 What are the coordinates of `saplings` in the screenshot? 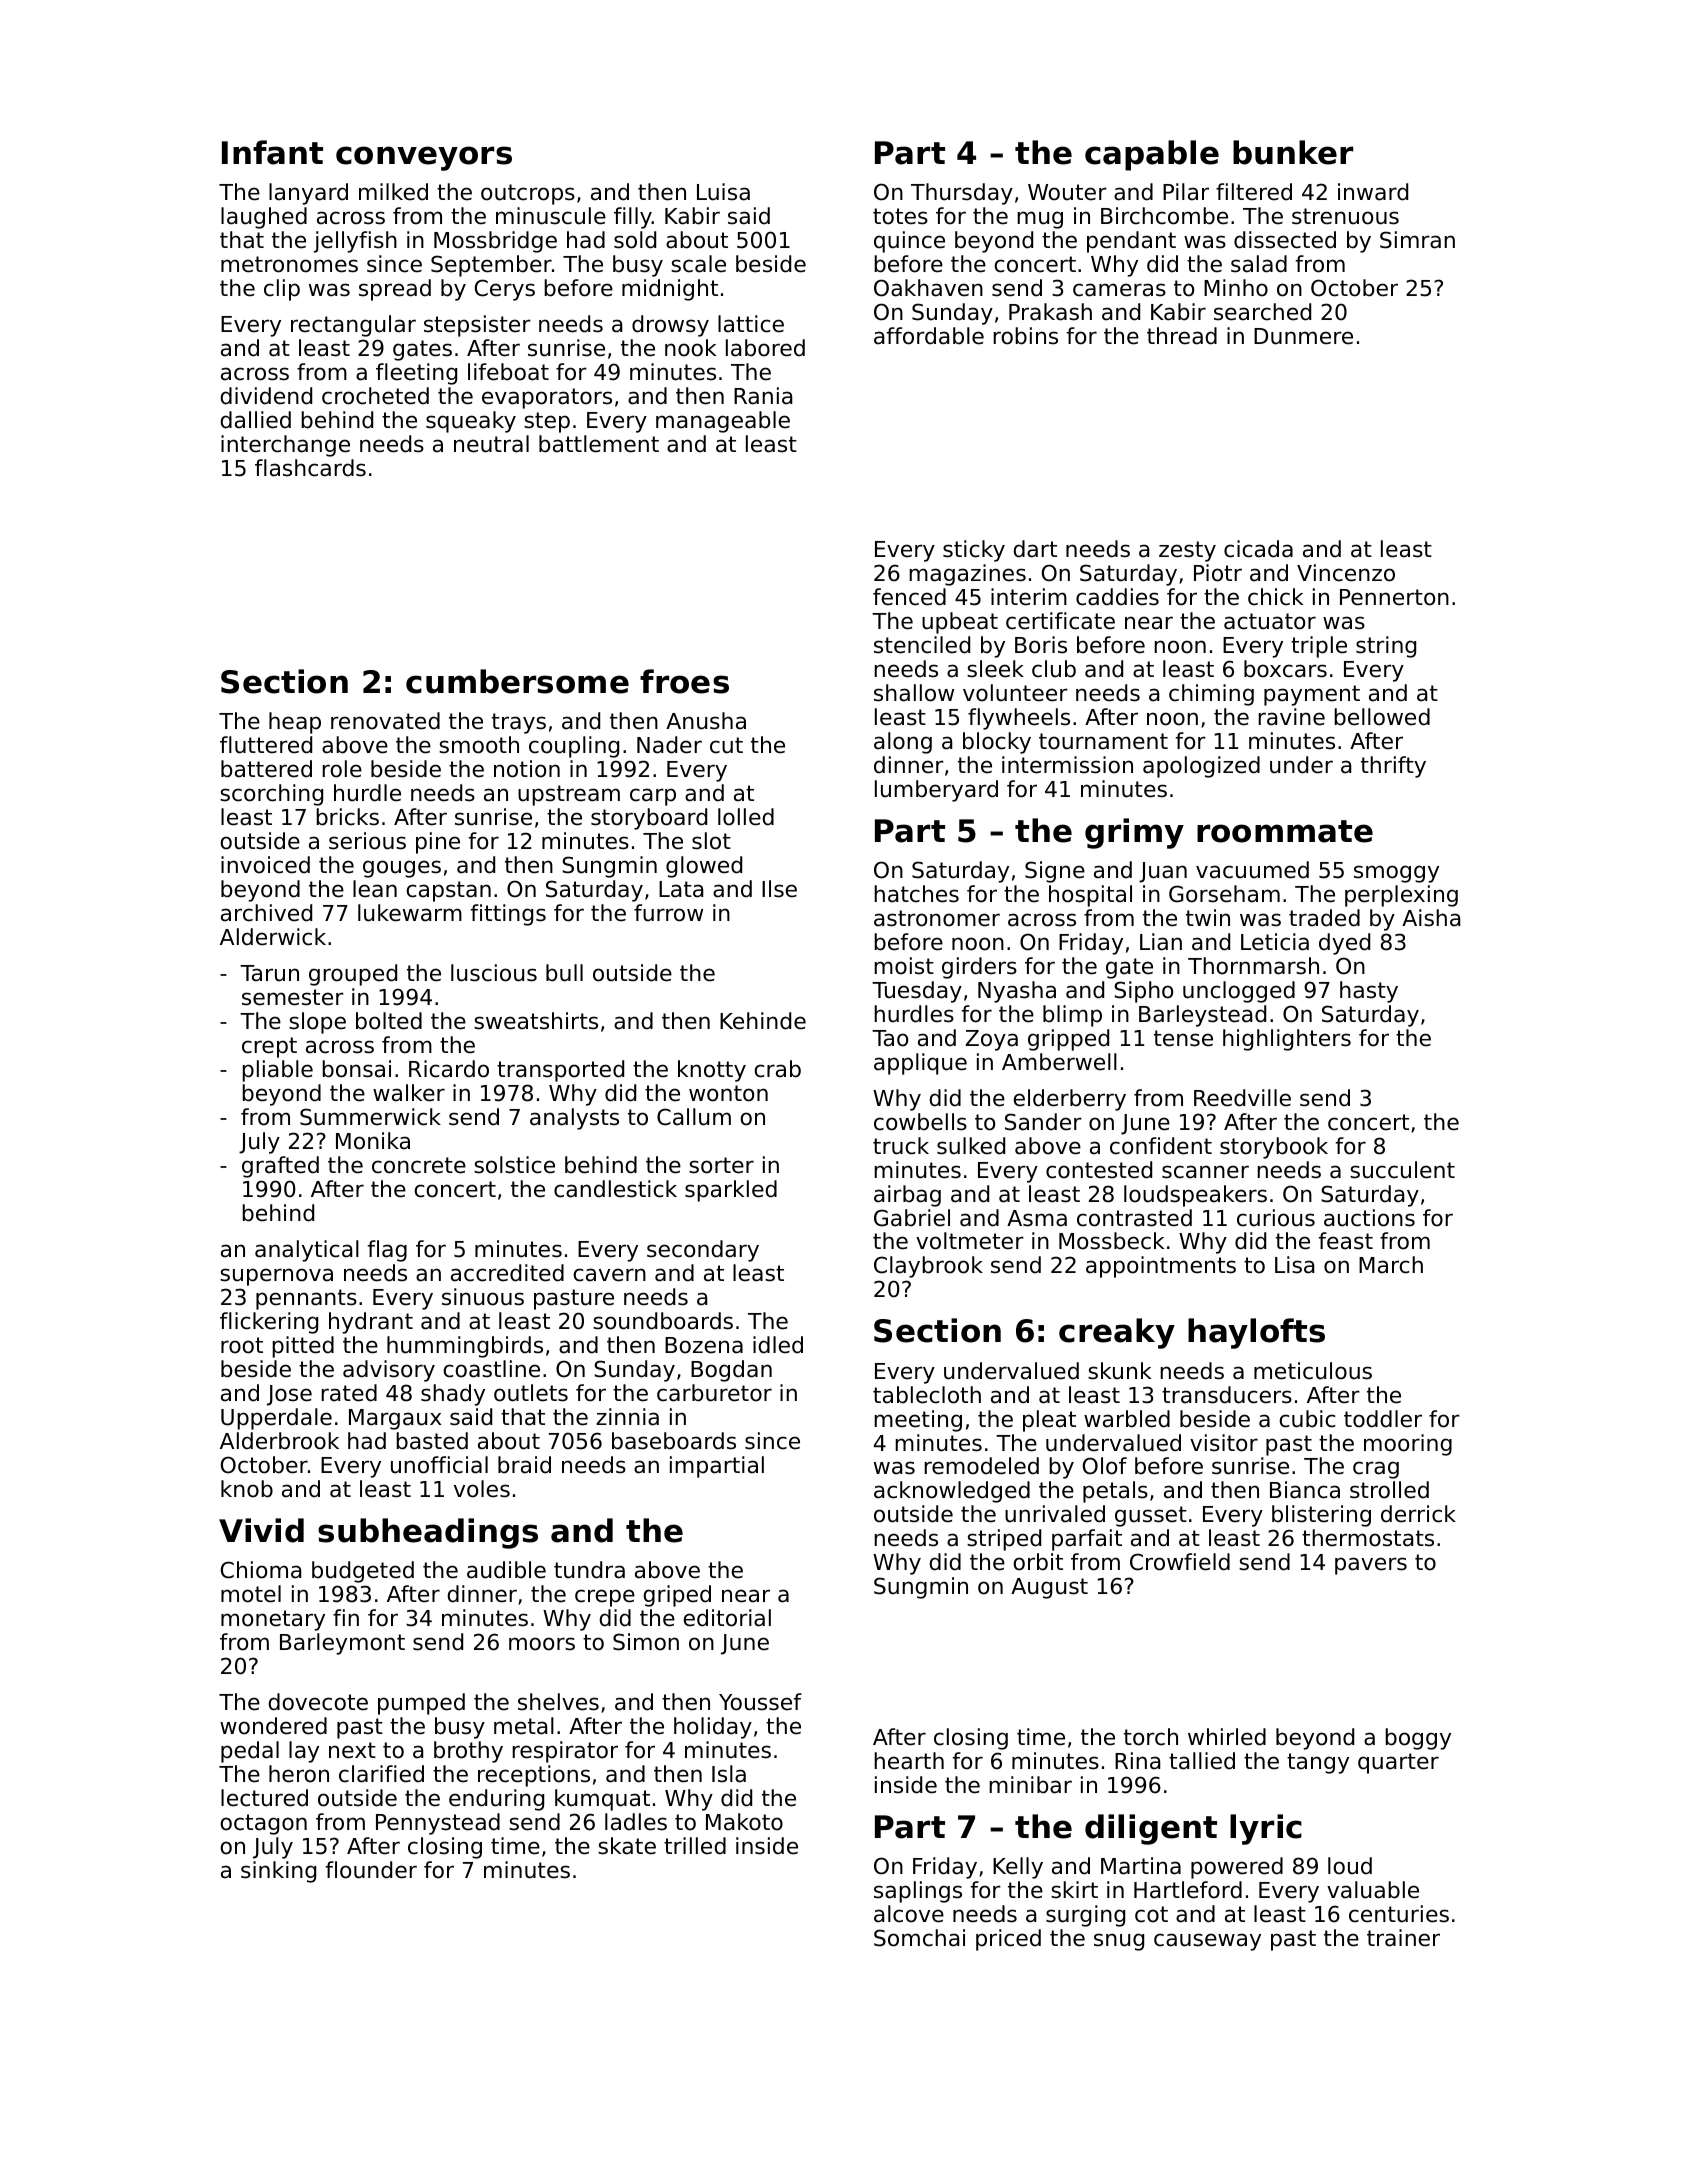 It's located at (918, 1892).
